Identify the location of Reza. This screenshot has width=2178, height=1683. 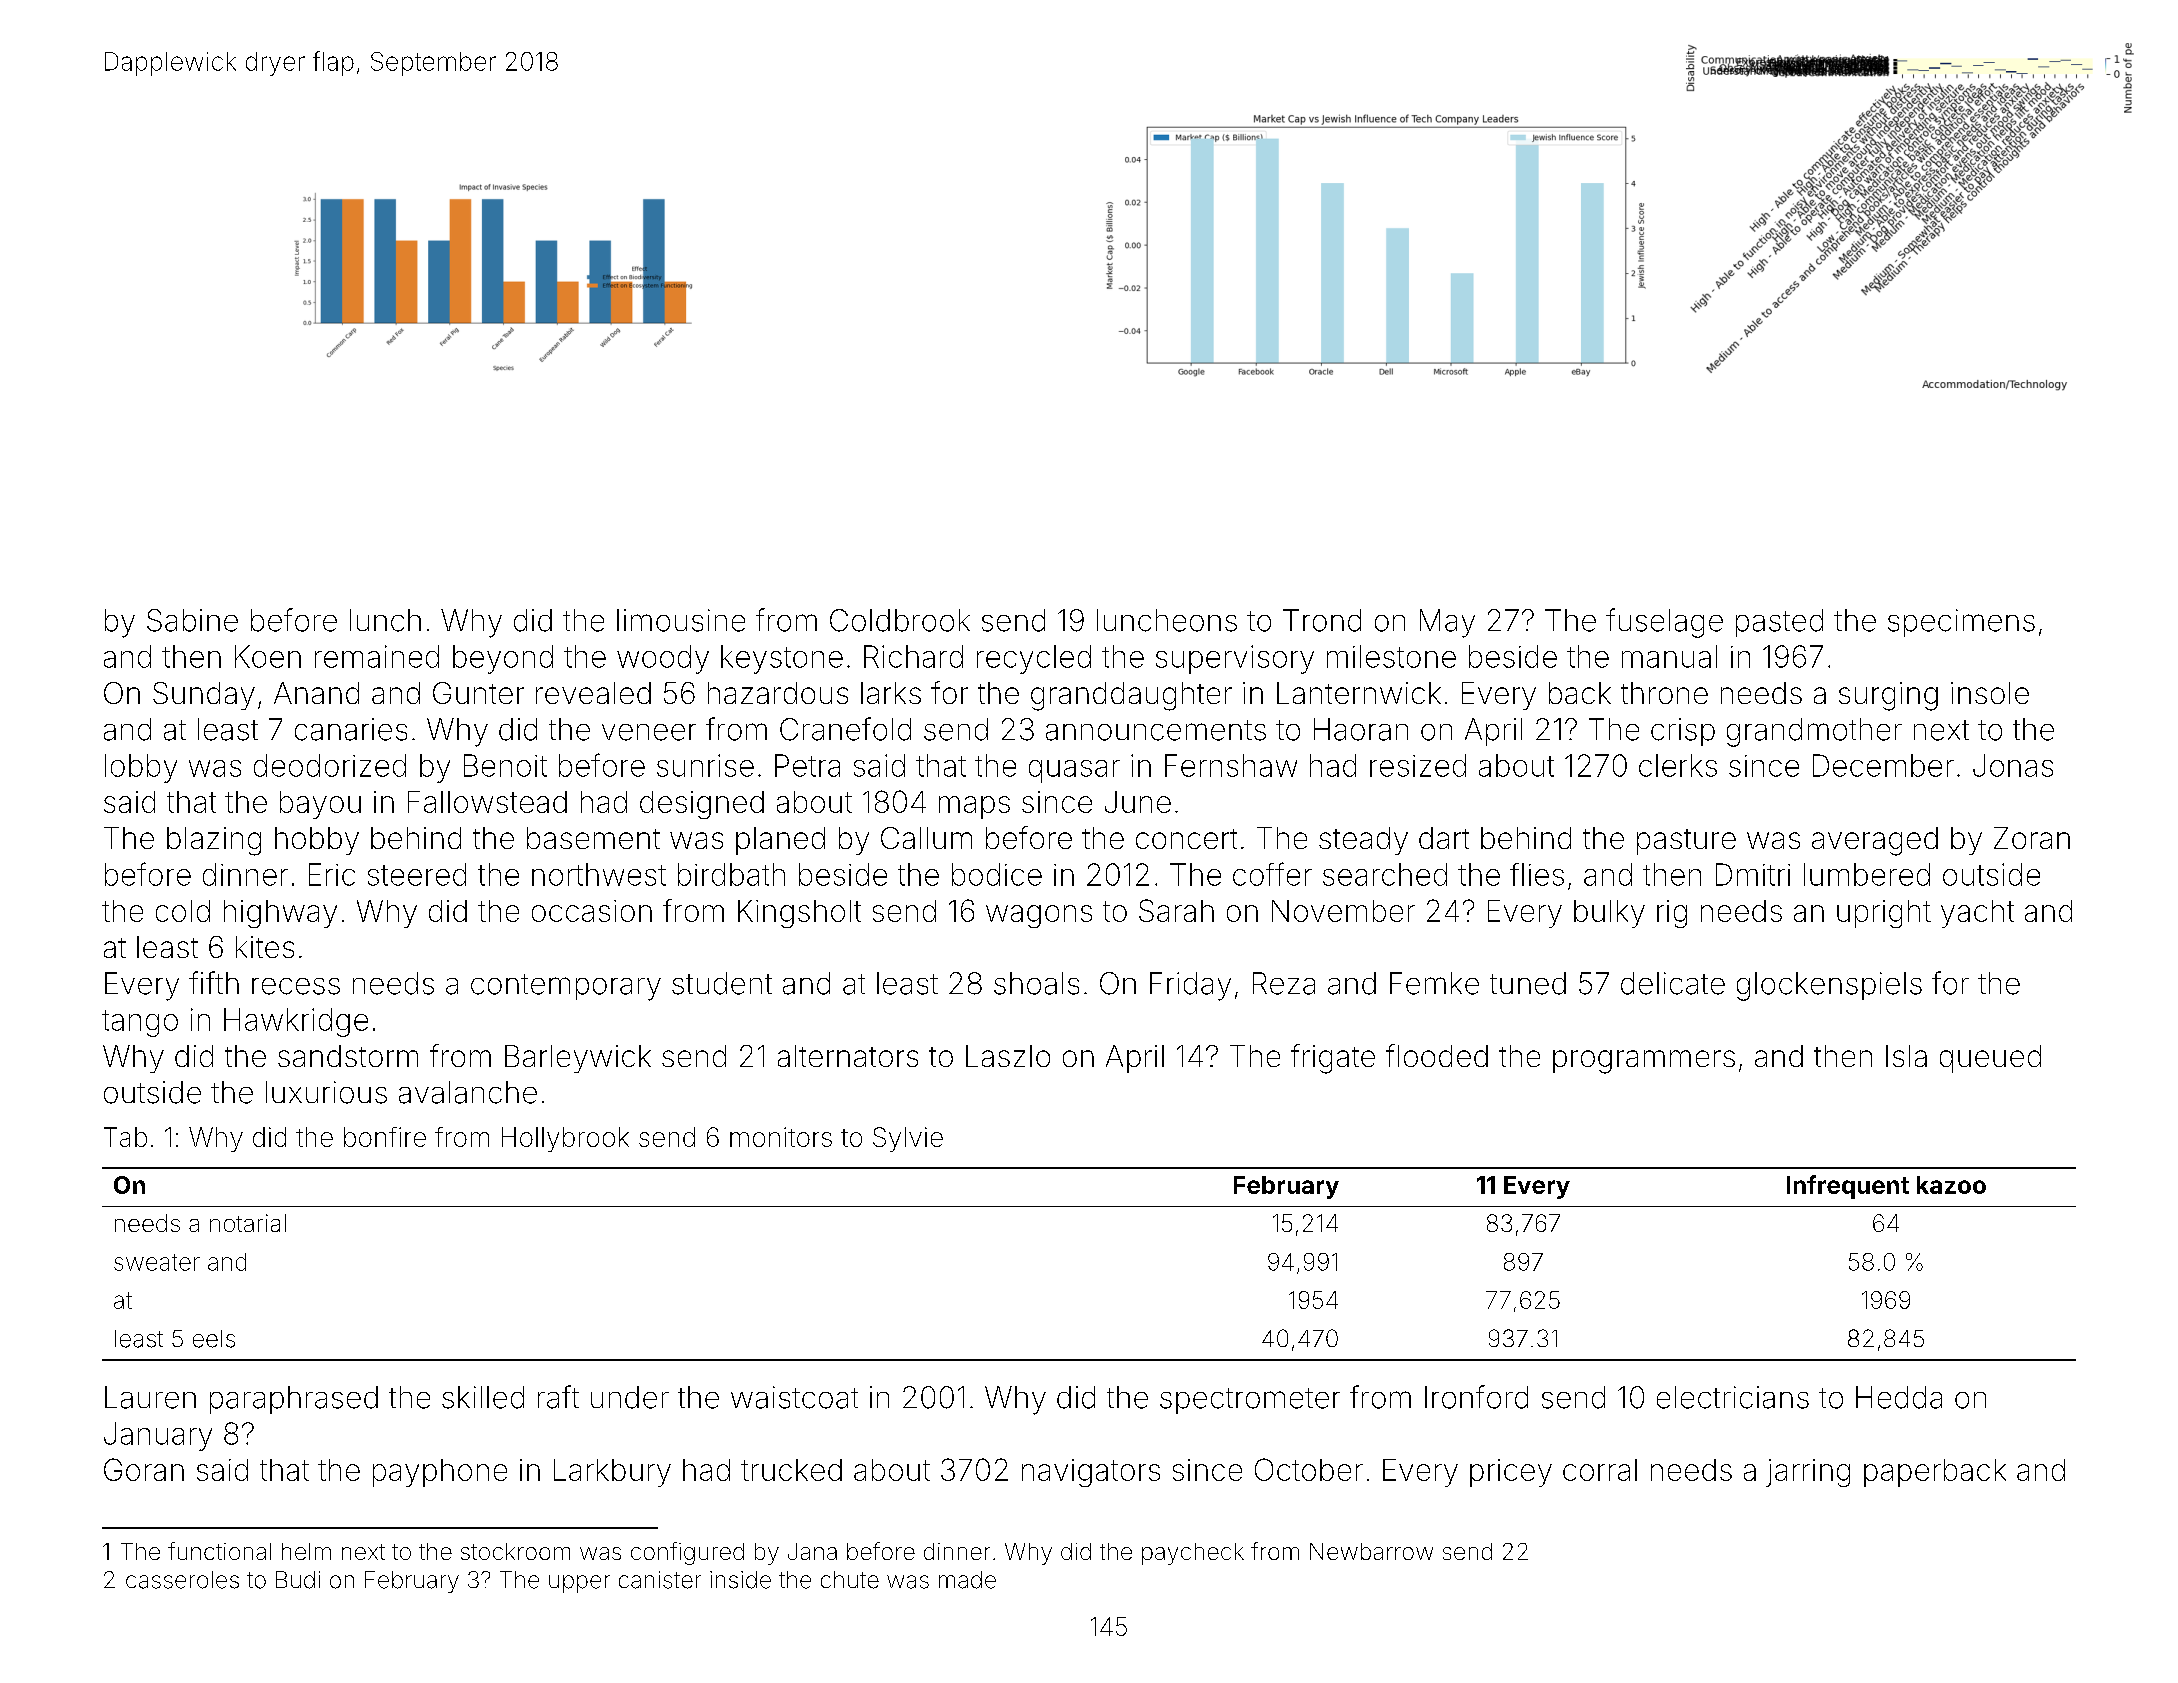
(1284, 983).
